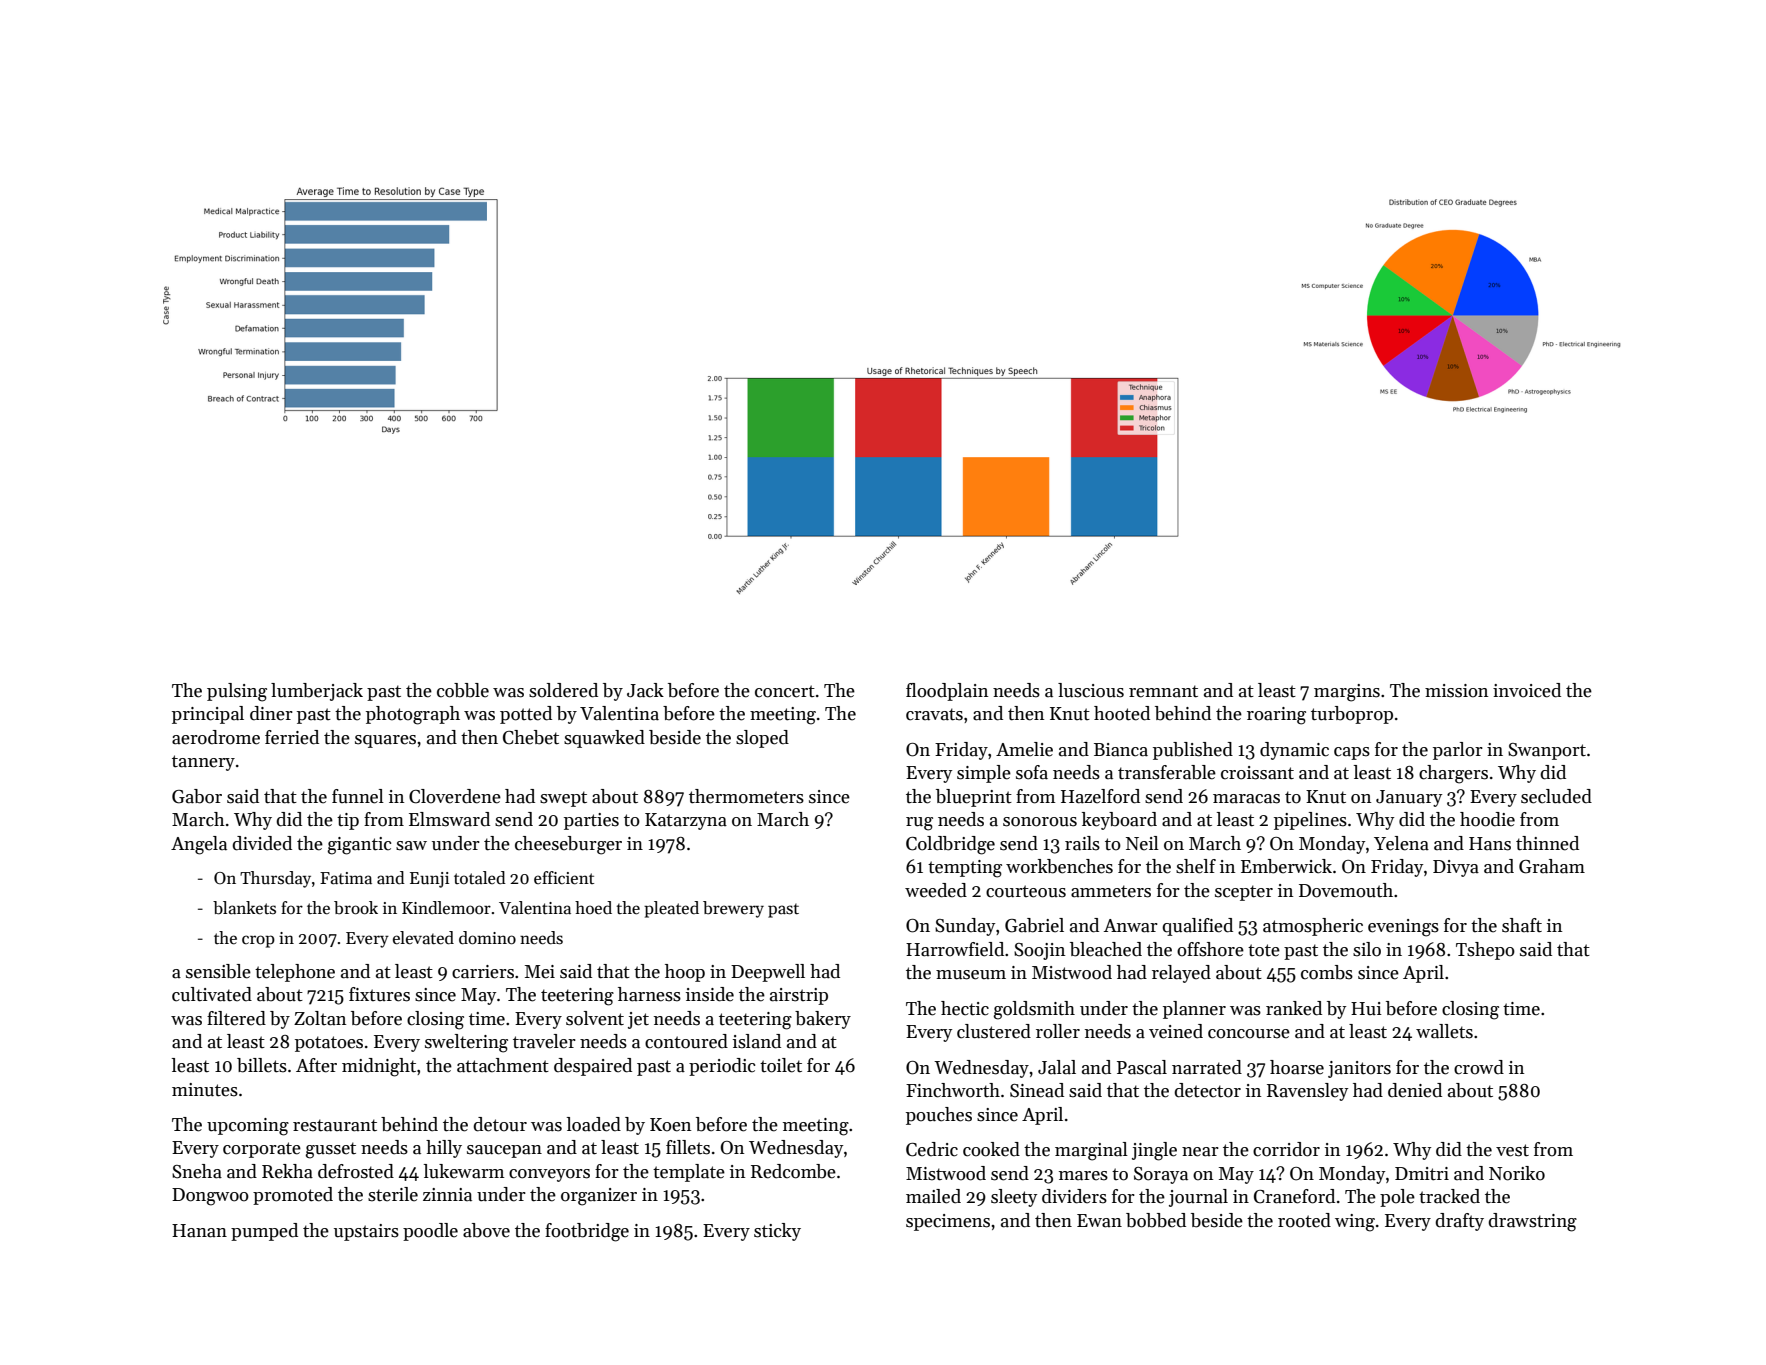  What do you see at coordinates (785, 691) in the document?
I see `concert` at bounding box center [785, 691].
